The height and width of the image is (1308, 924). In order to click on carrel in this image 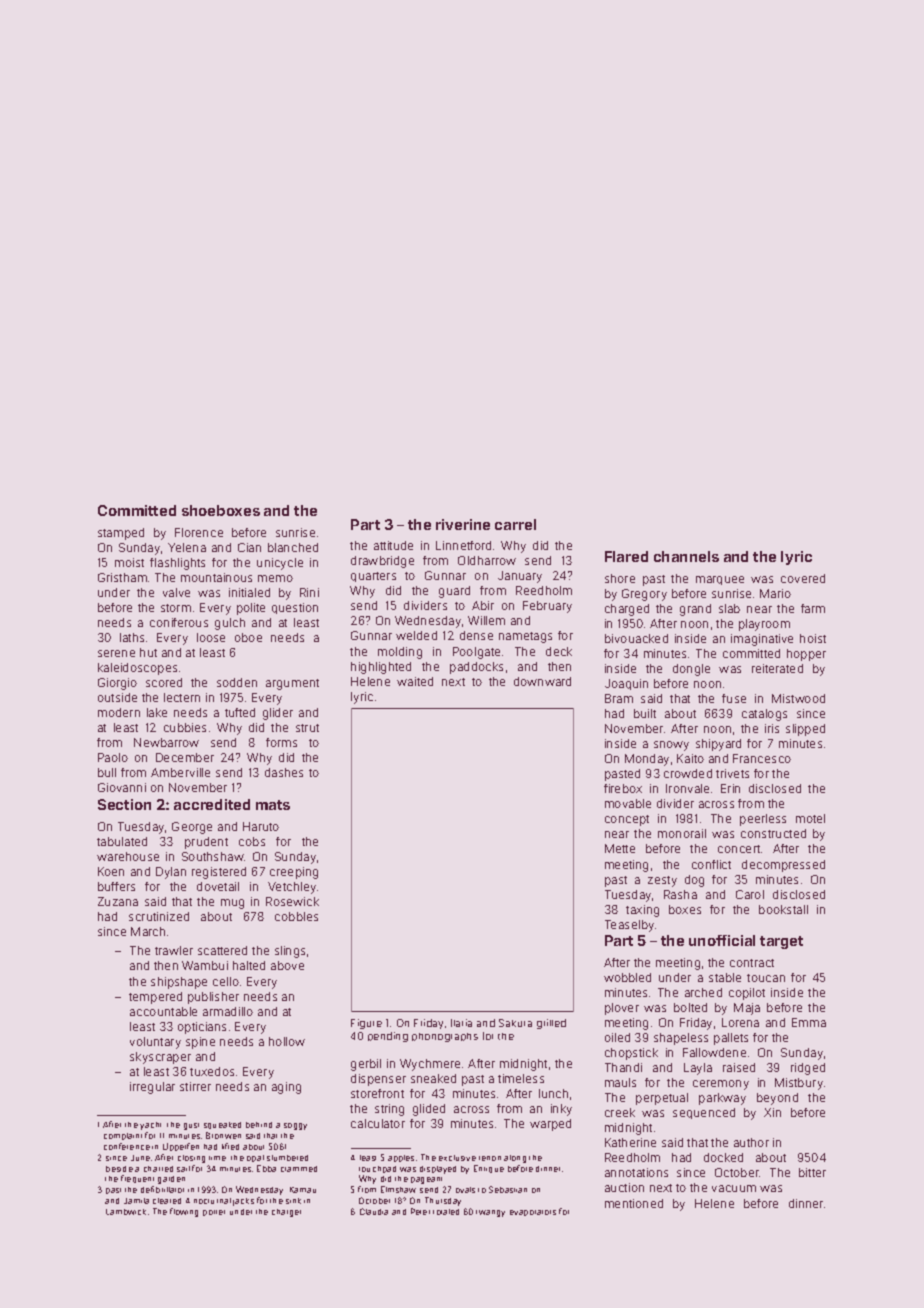, I will do `click(515, 524)`.
